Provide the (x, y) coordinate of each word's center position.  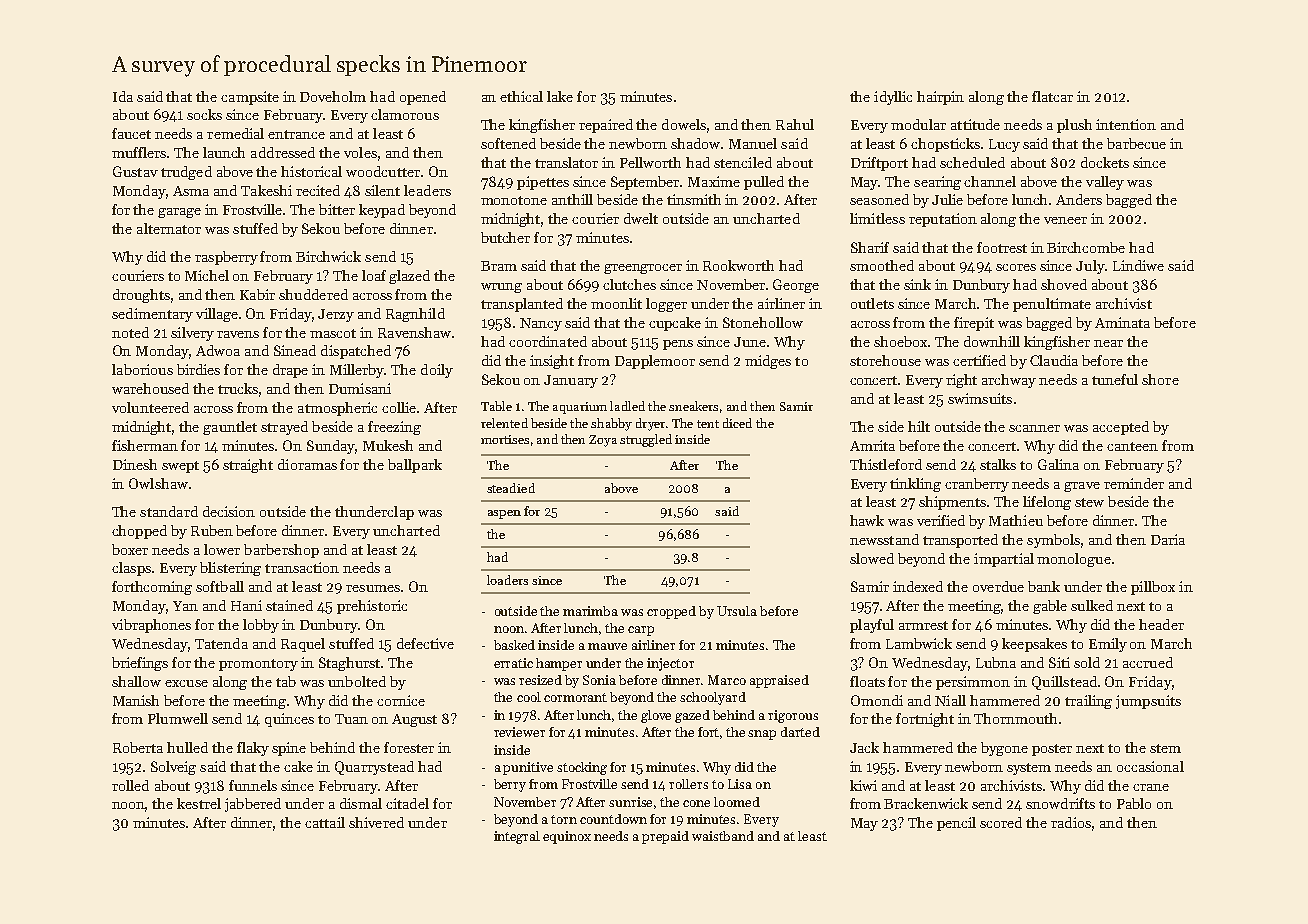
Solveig (173, 768)
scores (1016, 267)
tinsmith (694, 199)
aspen (504, 514)
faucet (131, 133)
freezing (394, 428)
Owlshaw (158, 483)
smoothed (882, 265)
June (750, 342)
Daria (1168, 539)
